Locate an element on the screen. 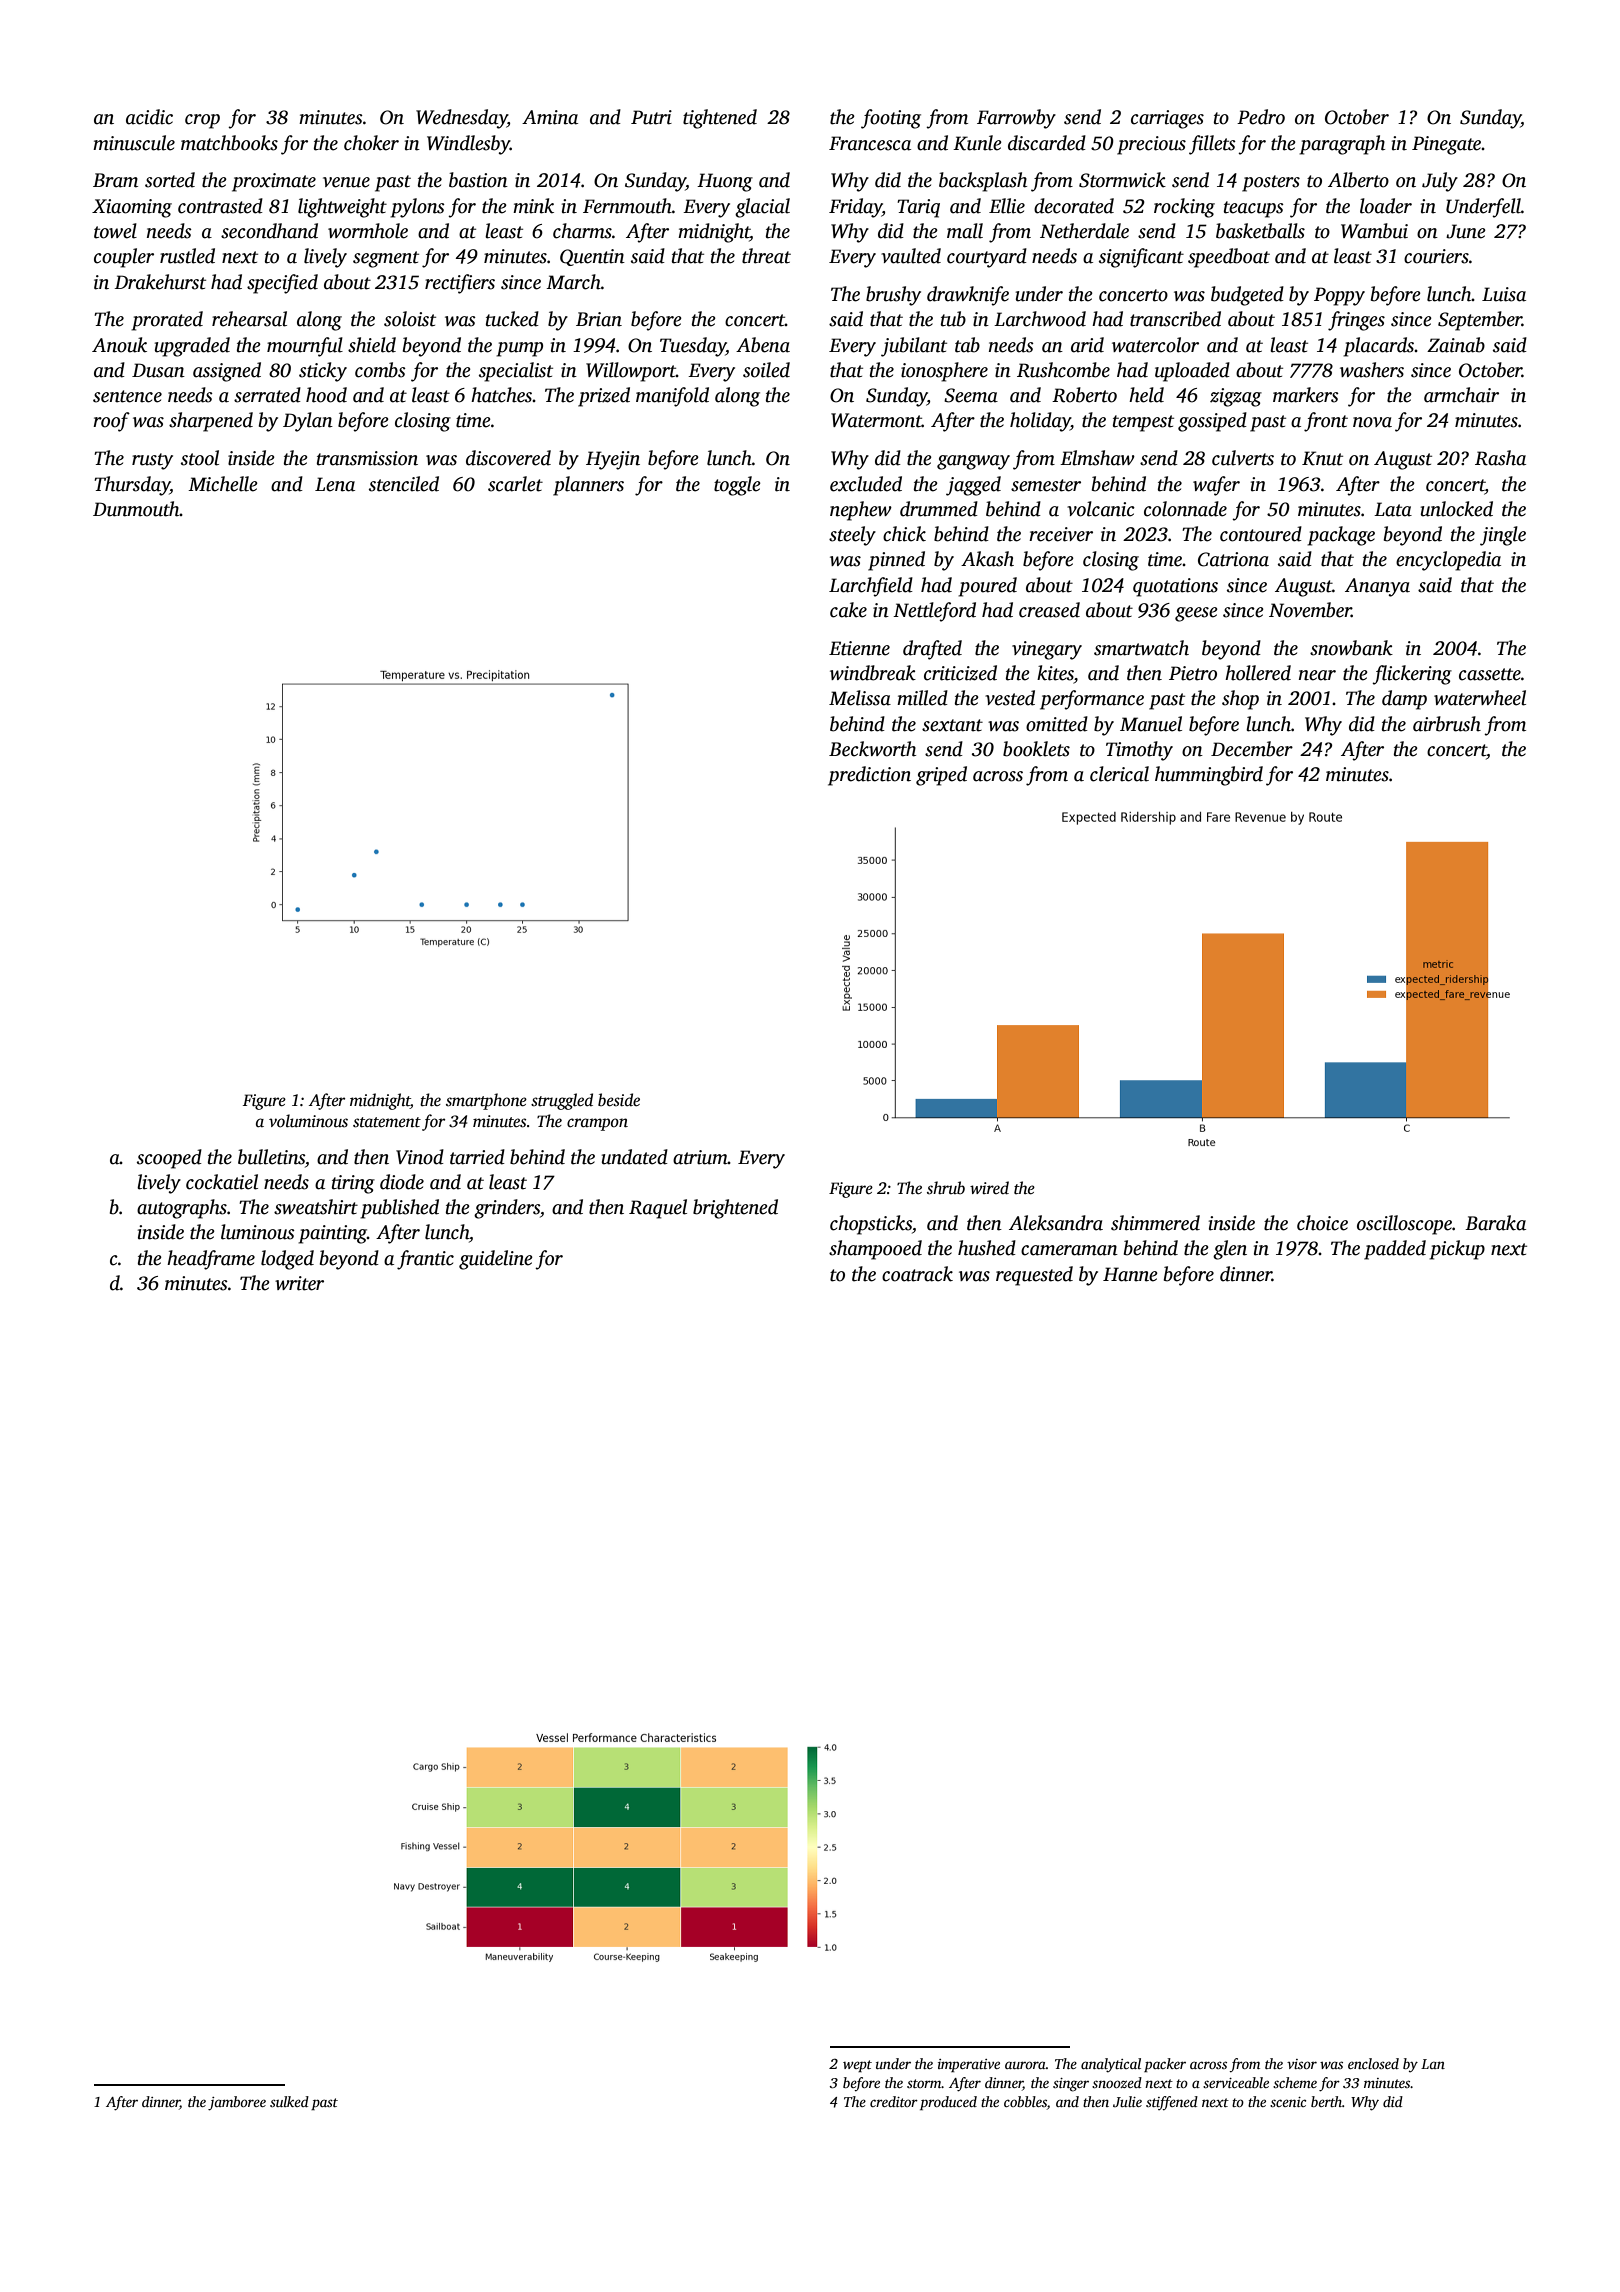  hummingbird is located at coordinates (1209, 776).
